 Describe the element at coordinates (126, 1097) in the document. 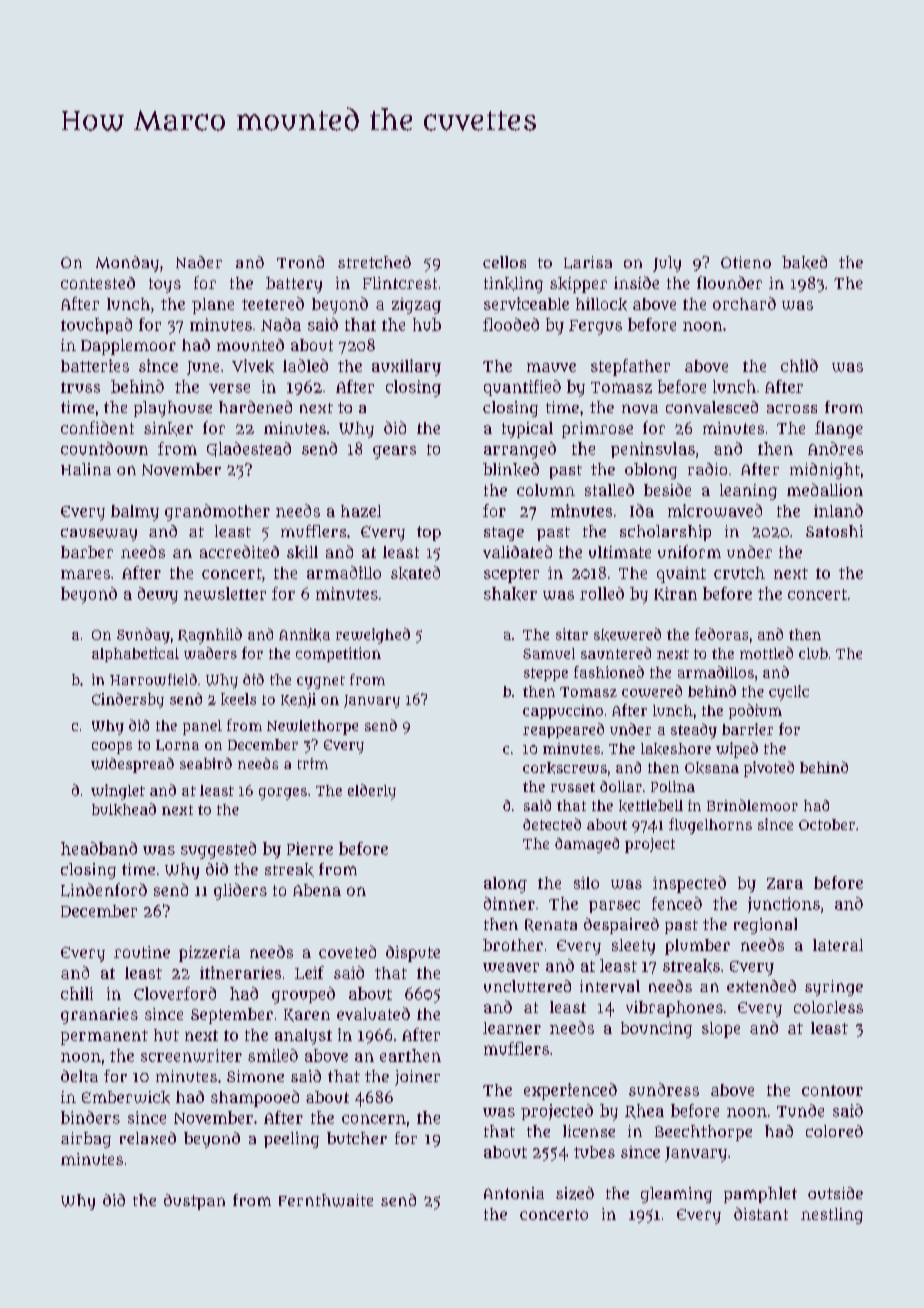

I see `Emberwick` at that location.
